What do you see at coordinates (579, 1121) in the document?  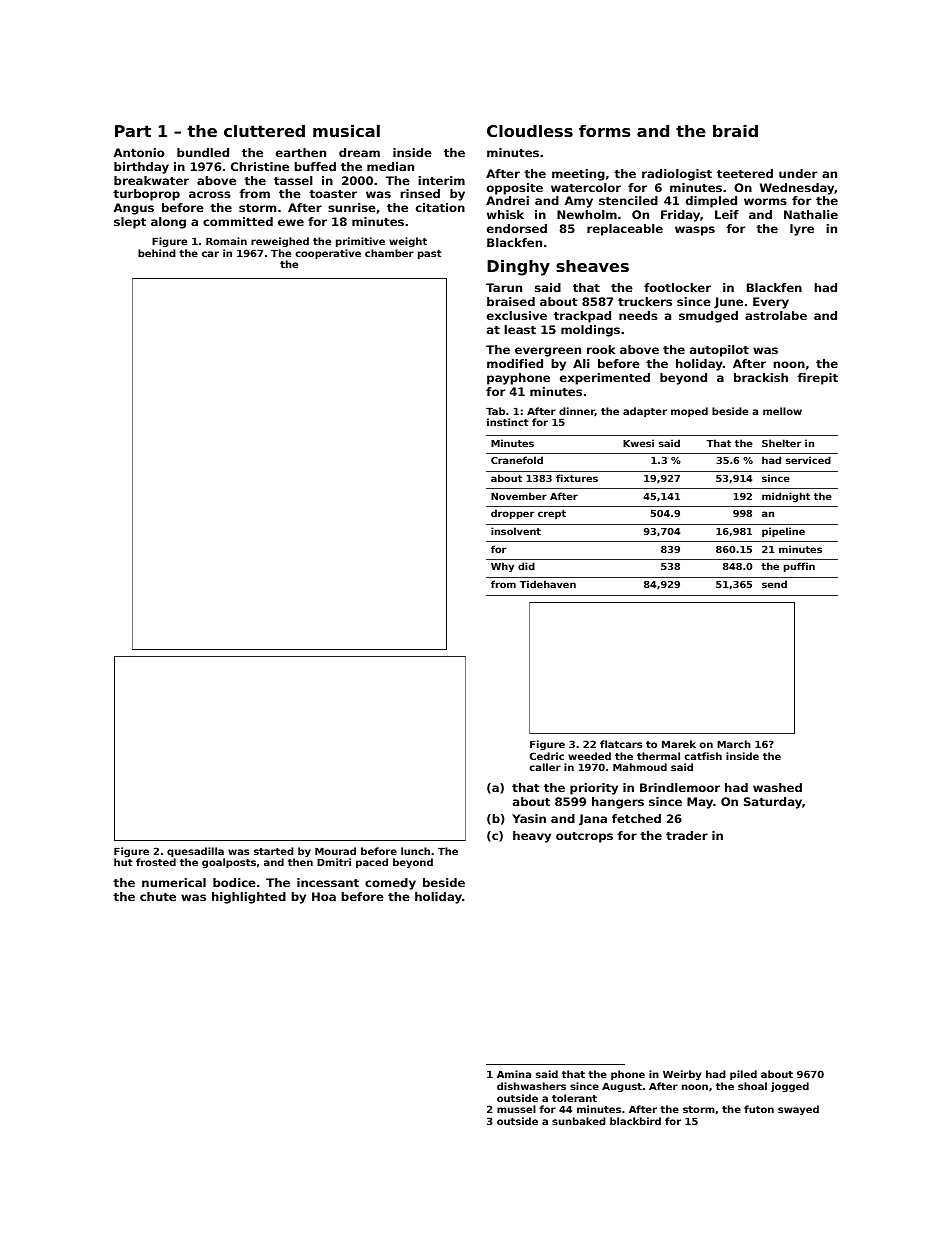 I see `sunbaked` at bounding box center [579, 1121].
